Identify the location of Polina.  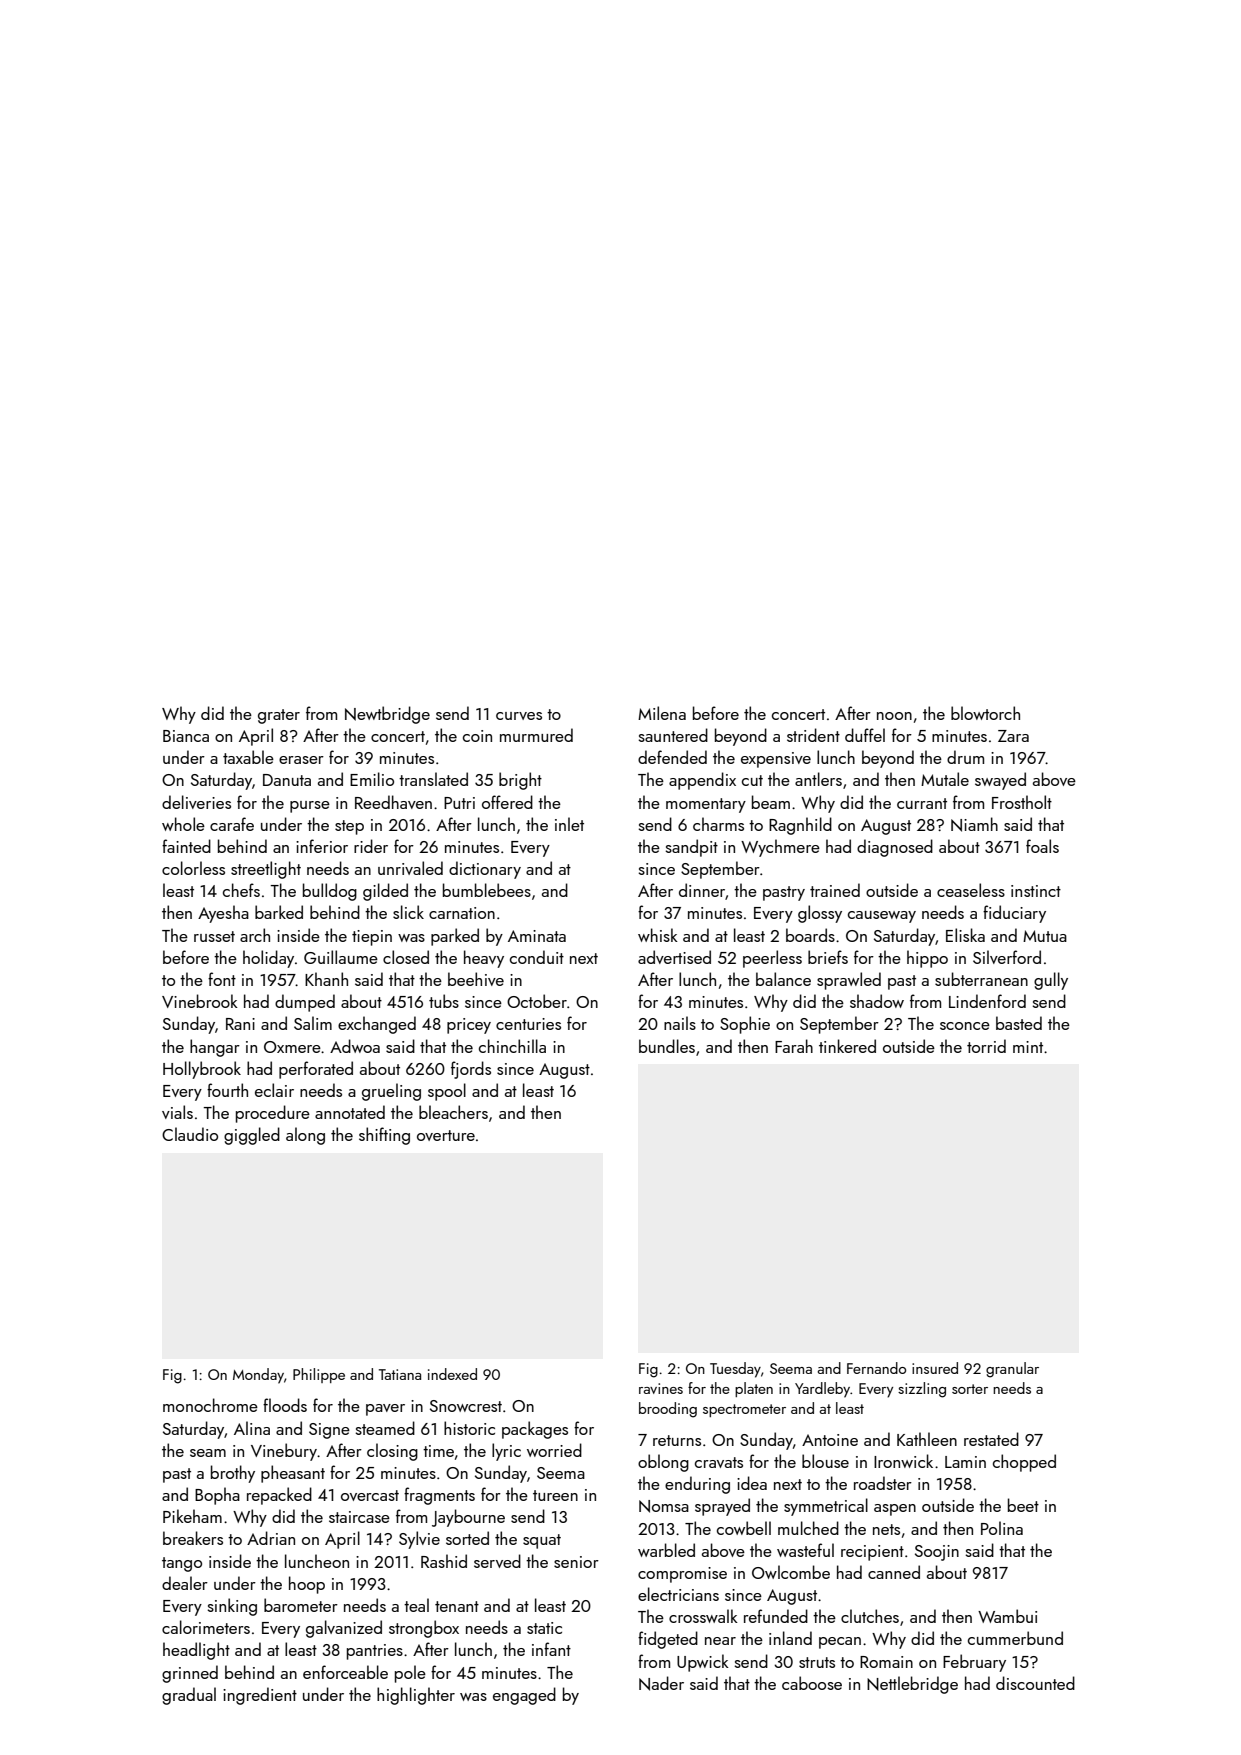
(1002, 1528).
